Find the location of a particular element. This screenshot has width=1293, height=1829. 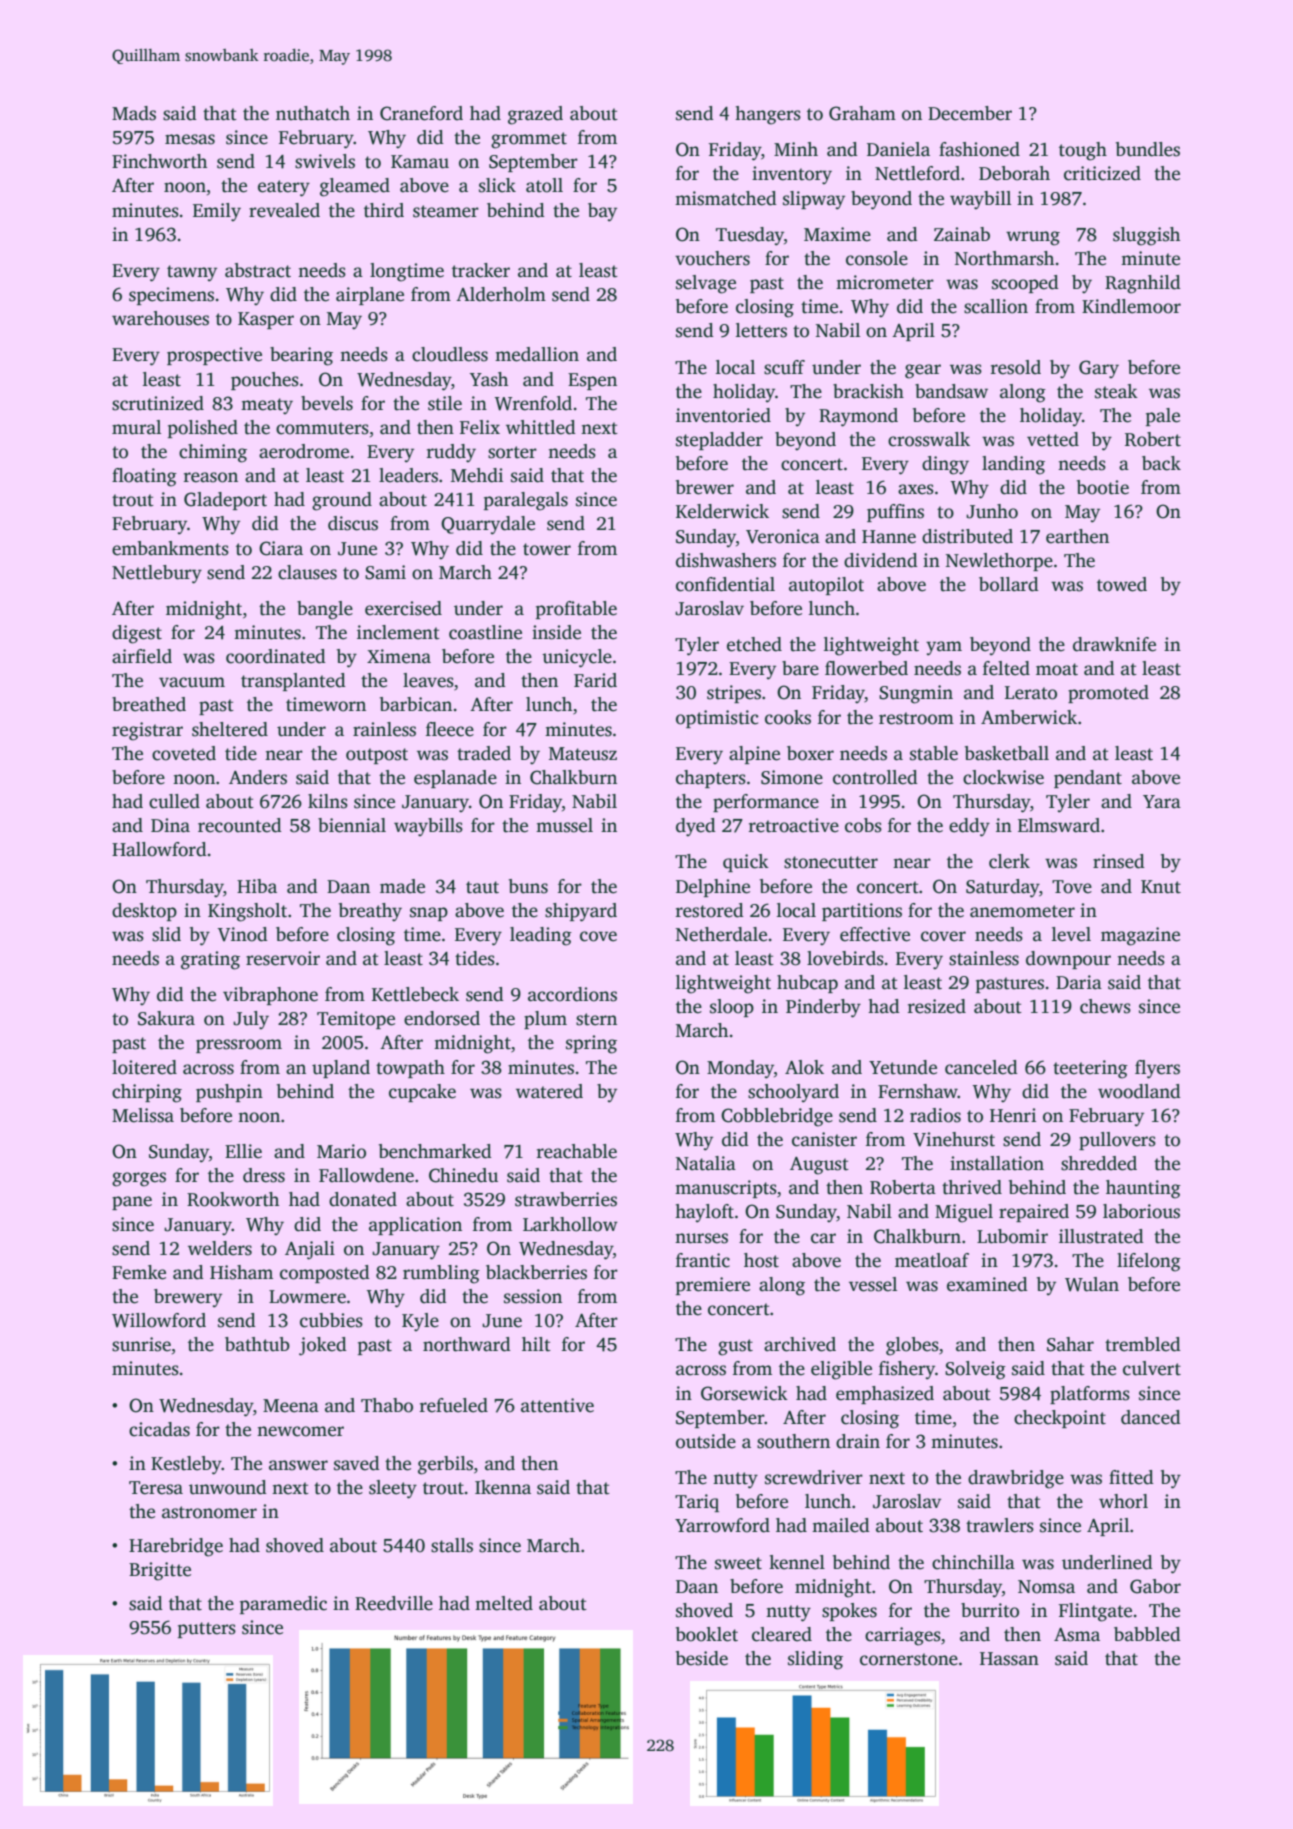

Finchworth is located at coordinates (159, 161).
